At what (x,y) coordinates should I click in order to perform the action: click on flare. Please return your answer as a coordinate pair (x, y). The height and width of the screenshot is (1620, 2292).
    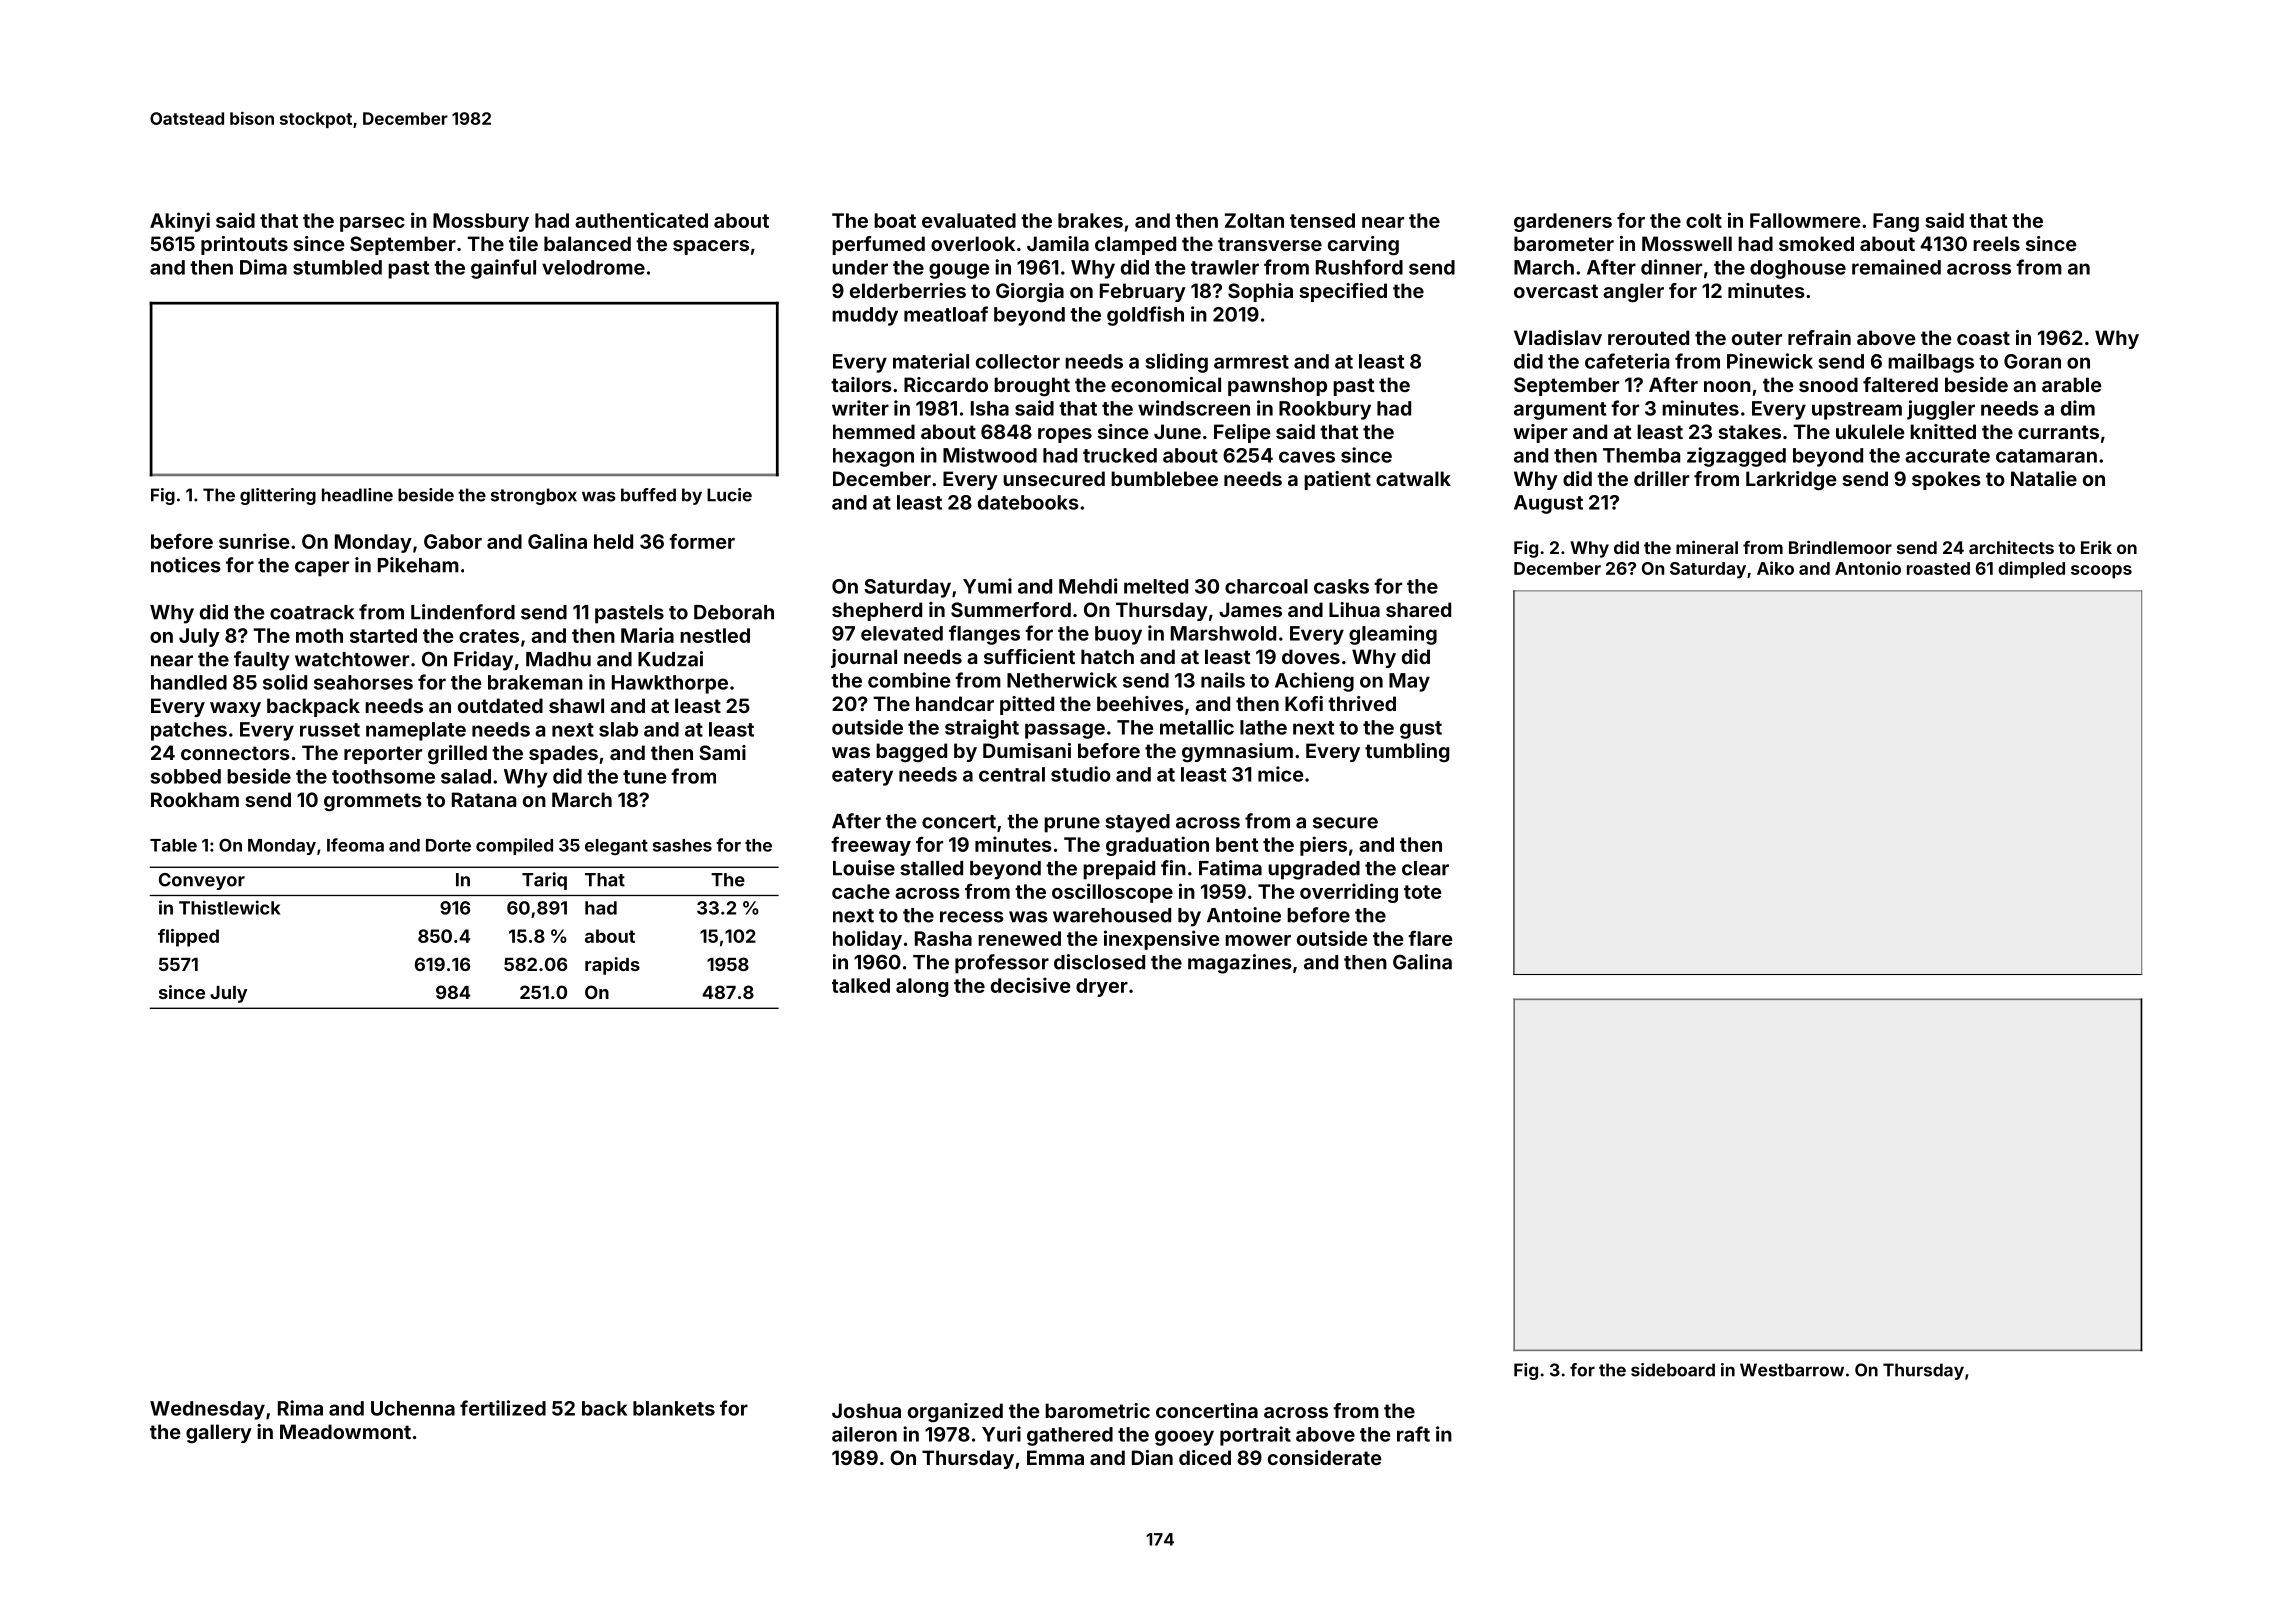
    Looking at the image, I should click on (1430, 938).
